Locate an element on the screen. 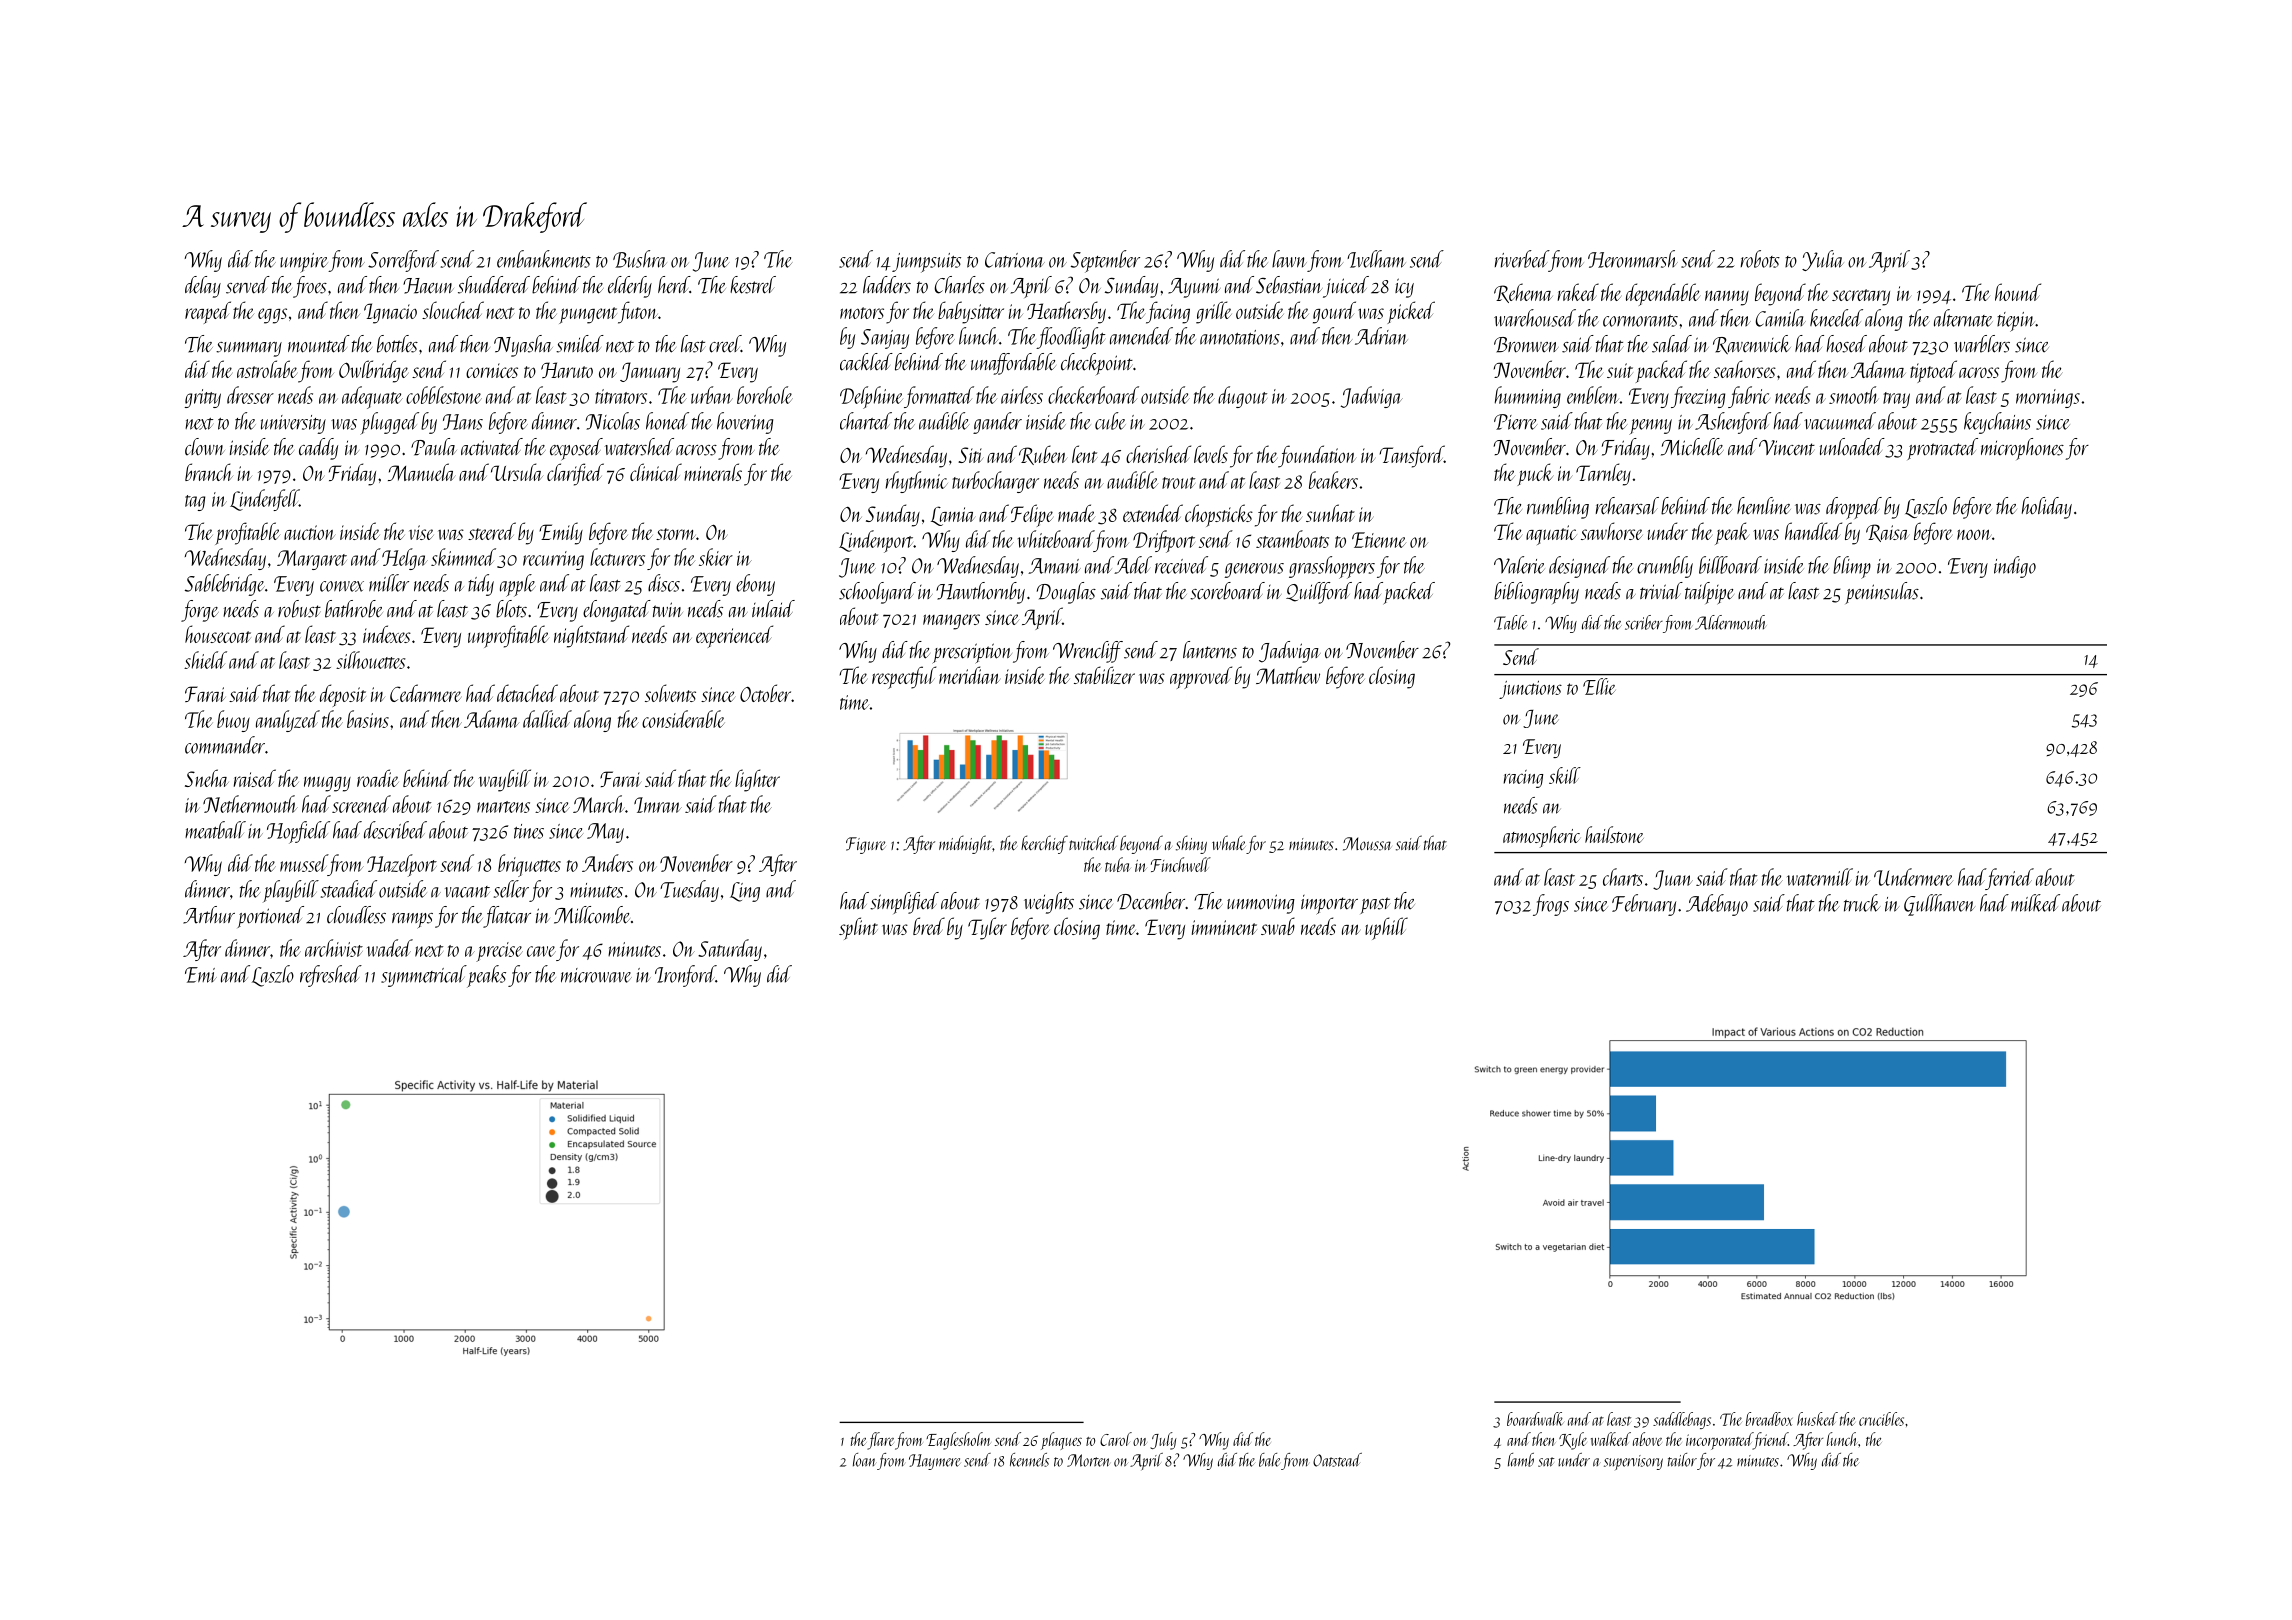 Image resolution: width=2292 pixels, height=1620 pixels. uphill is located at coordinates (1386, 928).
